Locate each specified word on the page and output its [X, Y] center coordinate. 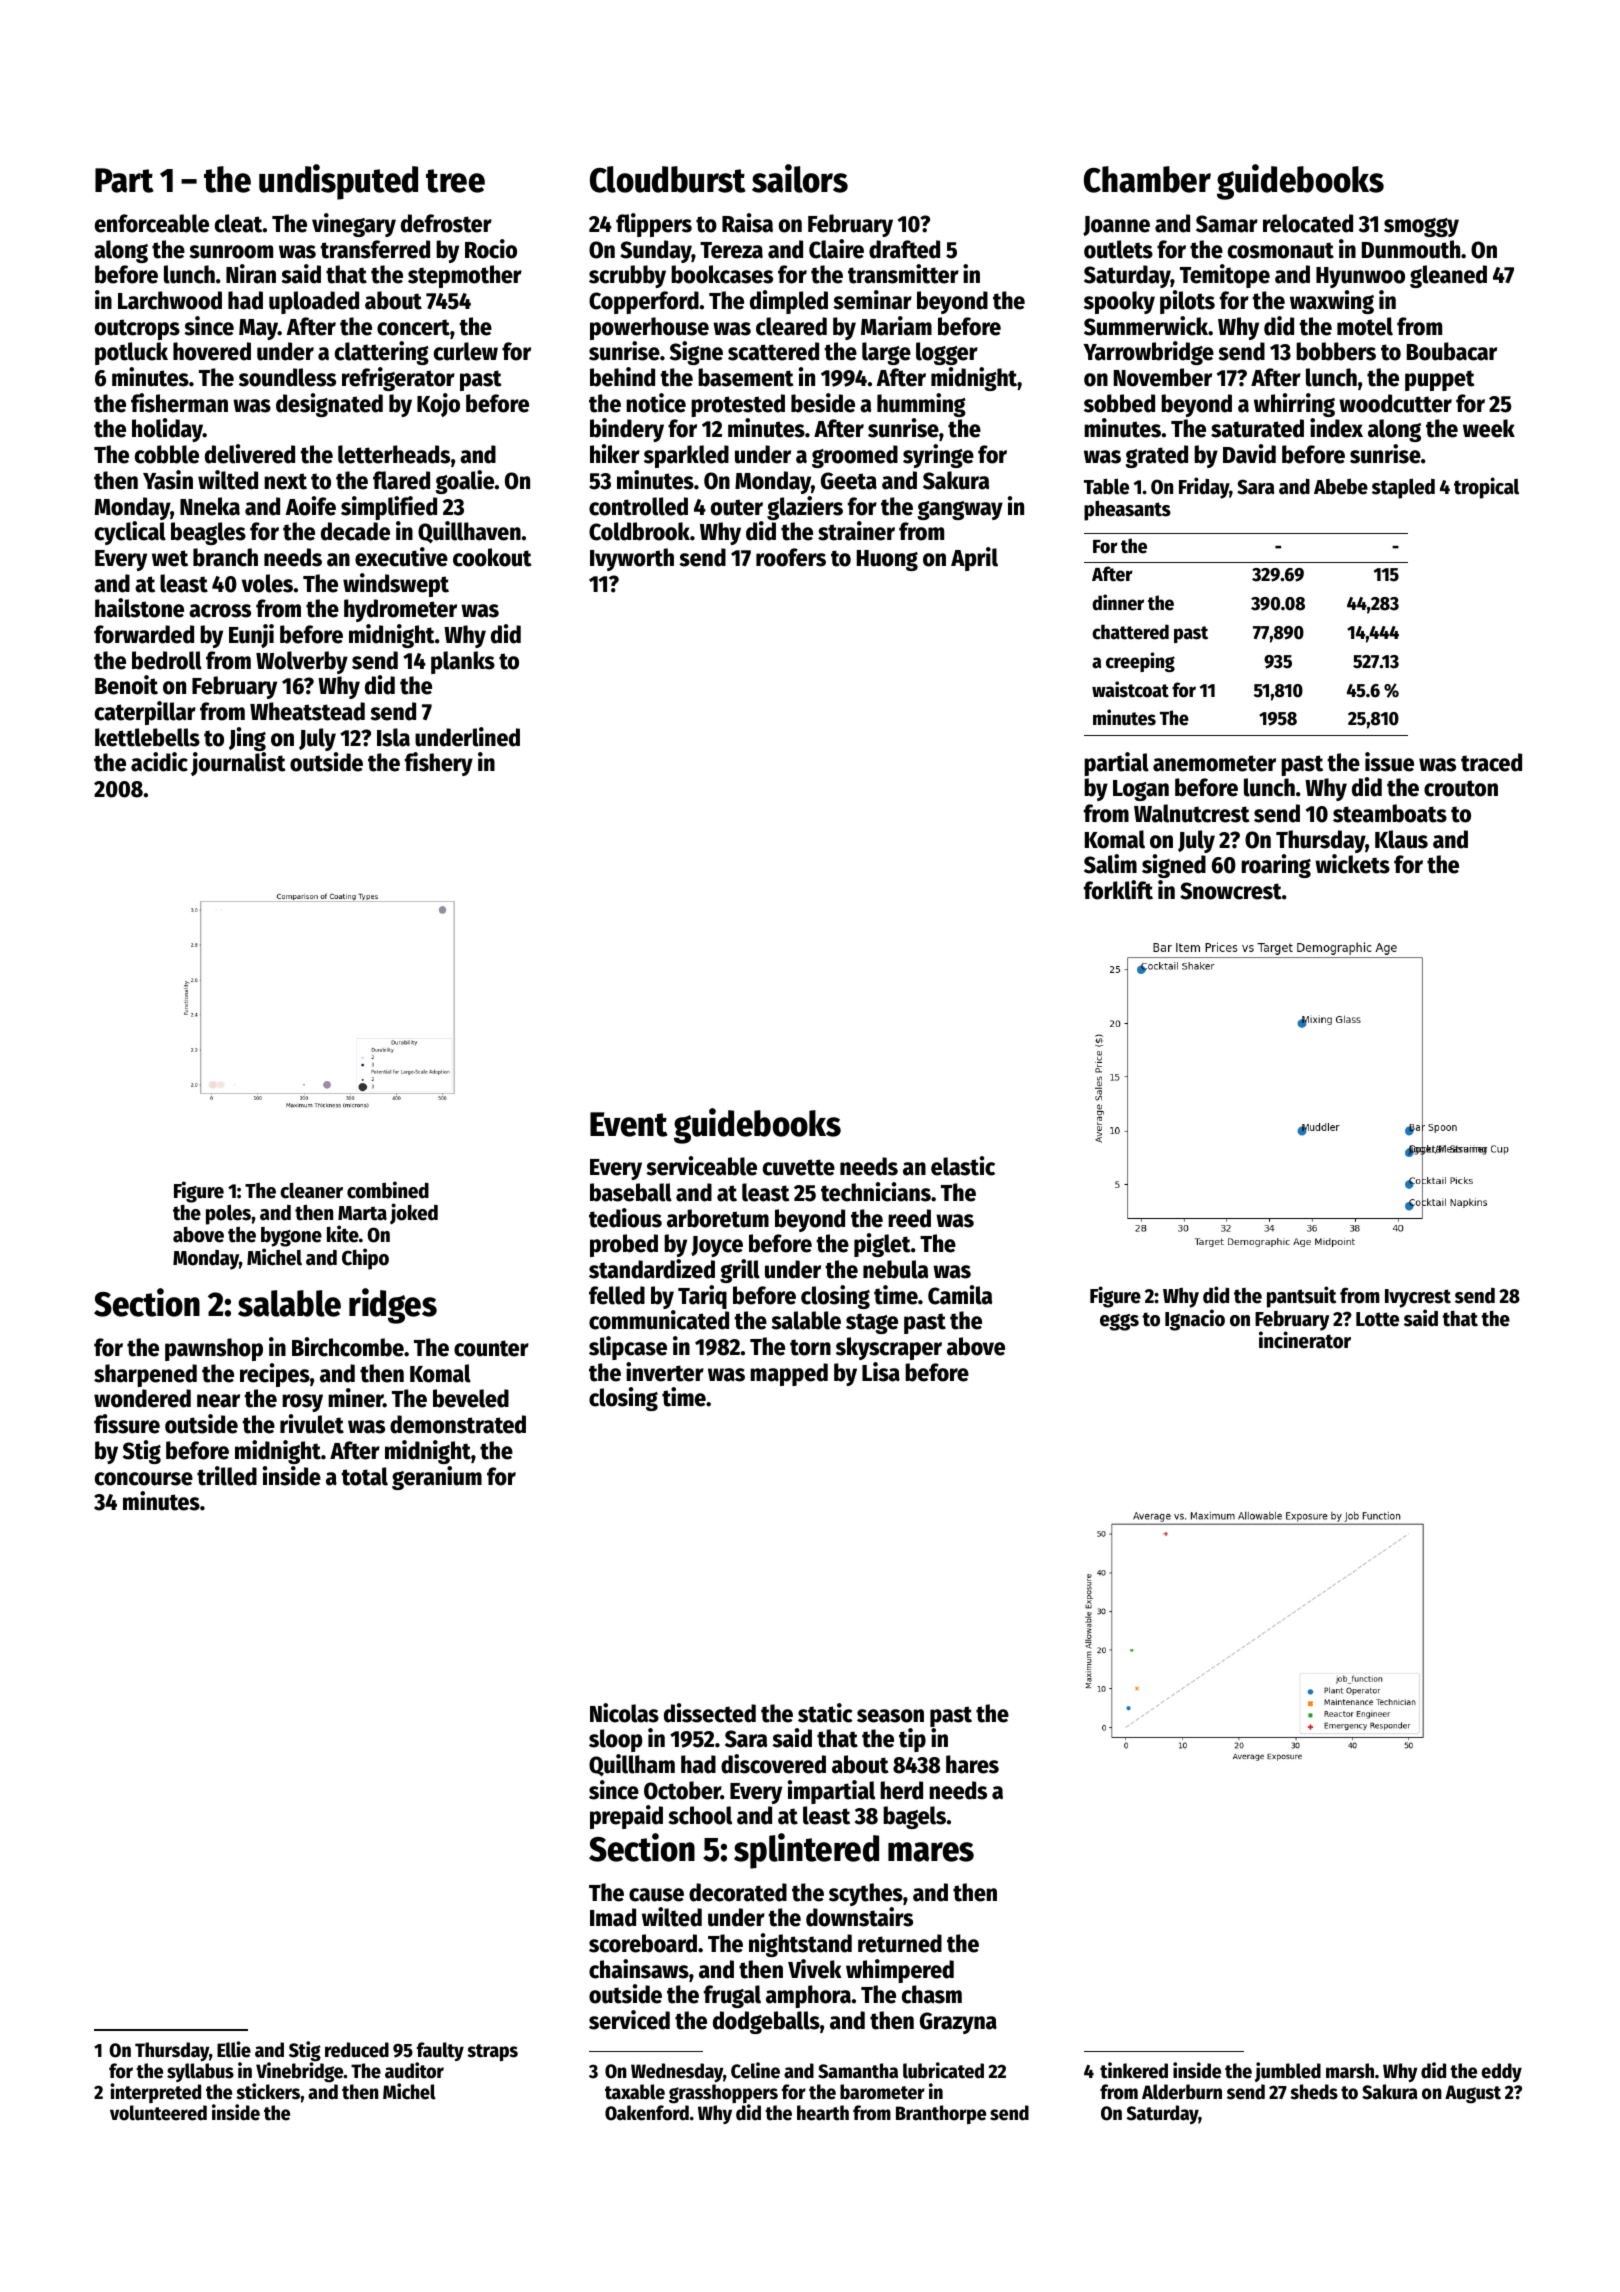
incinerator [1305, 1340]
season [890, 1716]
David [1249, 454]
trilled [227, 1476]
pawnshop [214, 1349]
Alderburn [1182, 2092]
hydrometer [400, 610]
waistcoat [1130, 689]
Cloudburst [668, 179]
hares [972, 1764]
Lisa [881, 1372]
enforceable [152, 223]
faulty [440, 2051]
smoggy [1421, 227]
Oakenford [647, 2113]
